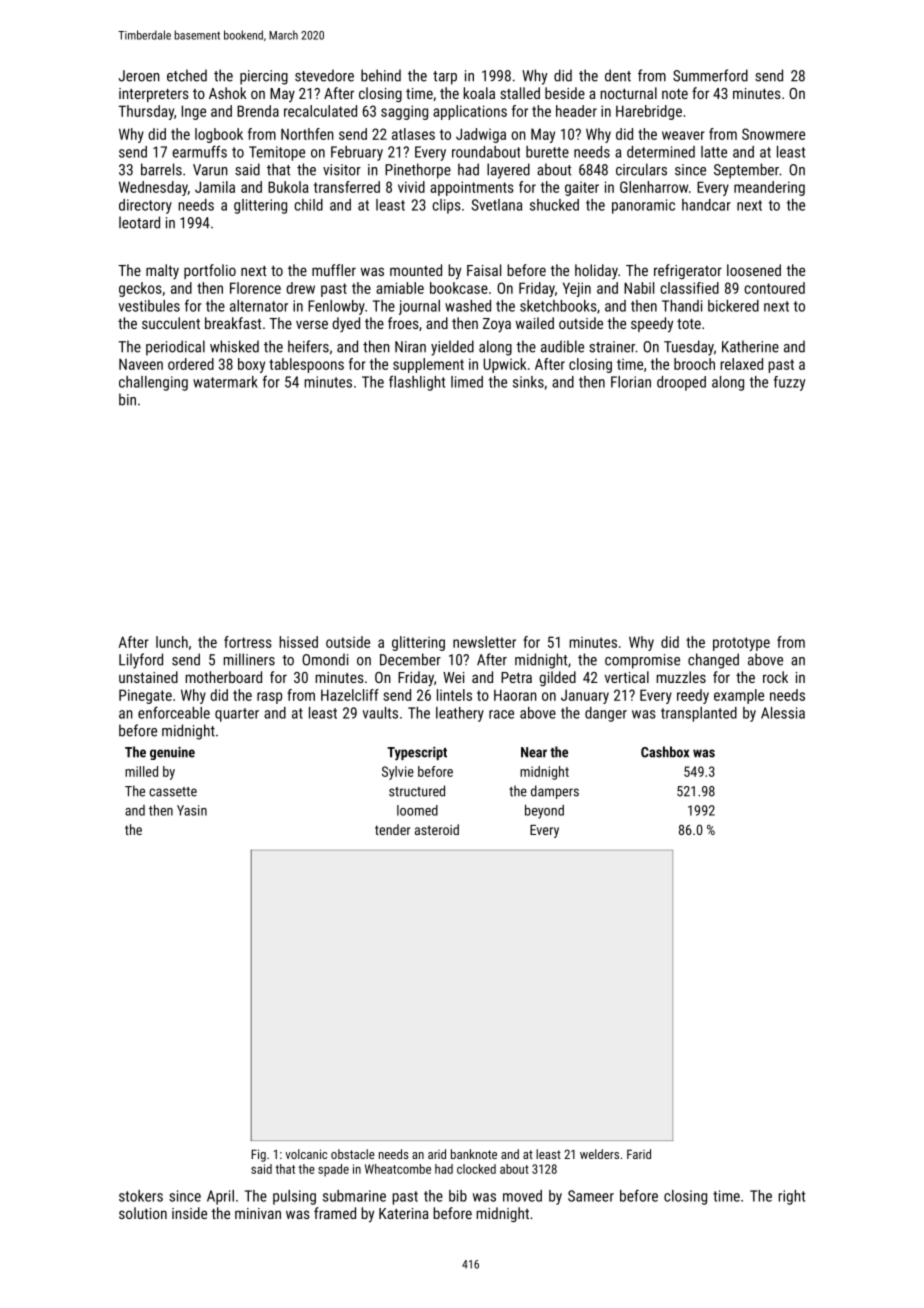 The height and width of the screenshot is (1308, 924). What do you see at coordinates (141, 1196) in the screenshot?
I see `stokers` at bounding box center [141, 1196].
